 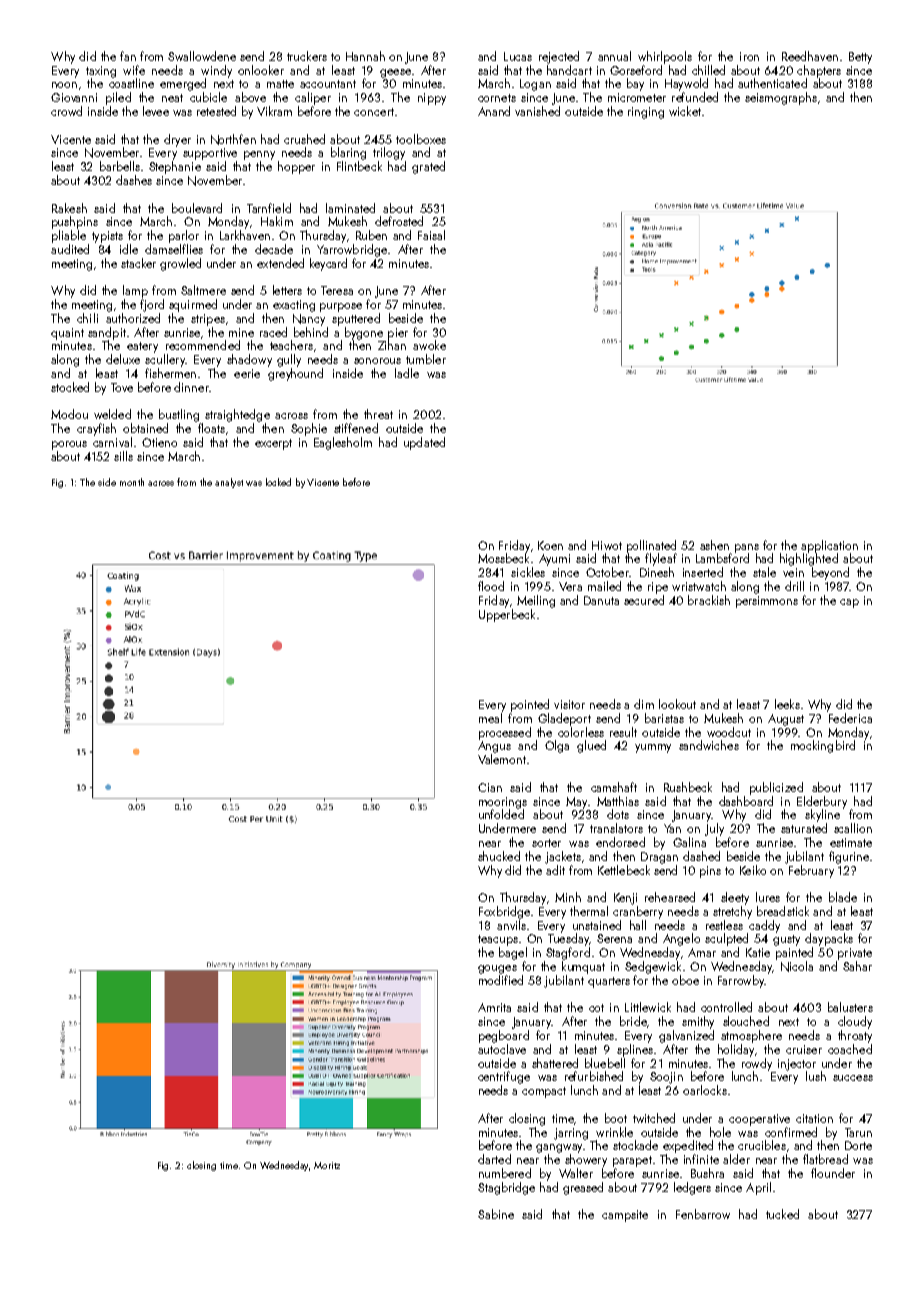 I want to click on application, so click(x=829, y=546).
